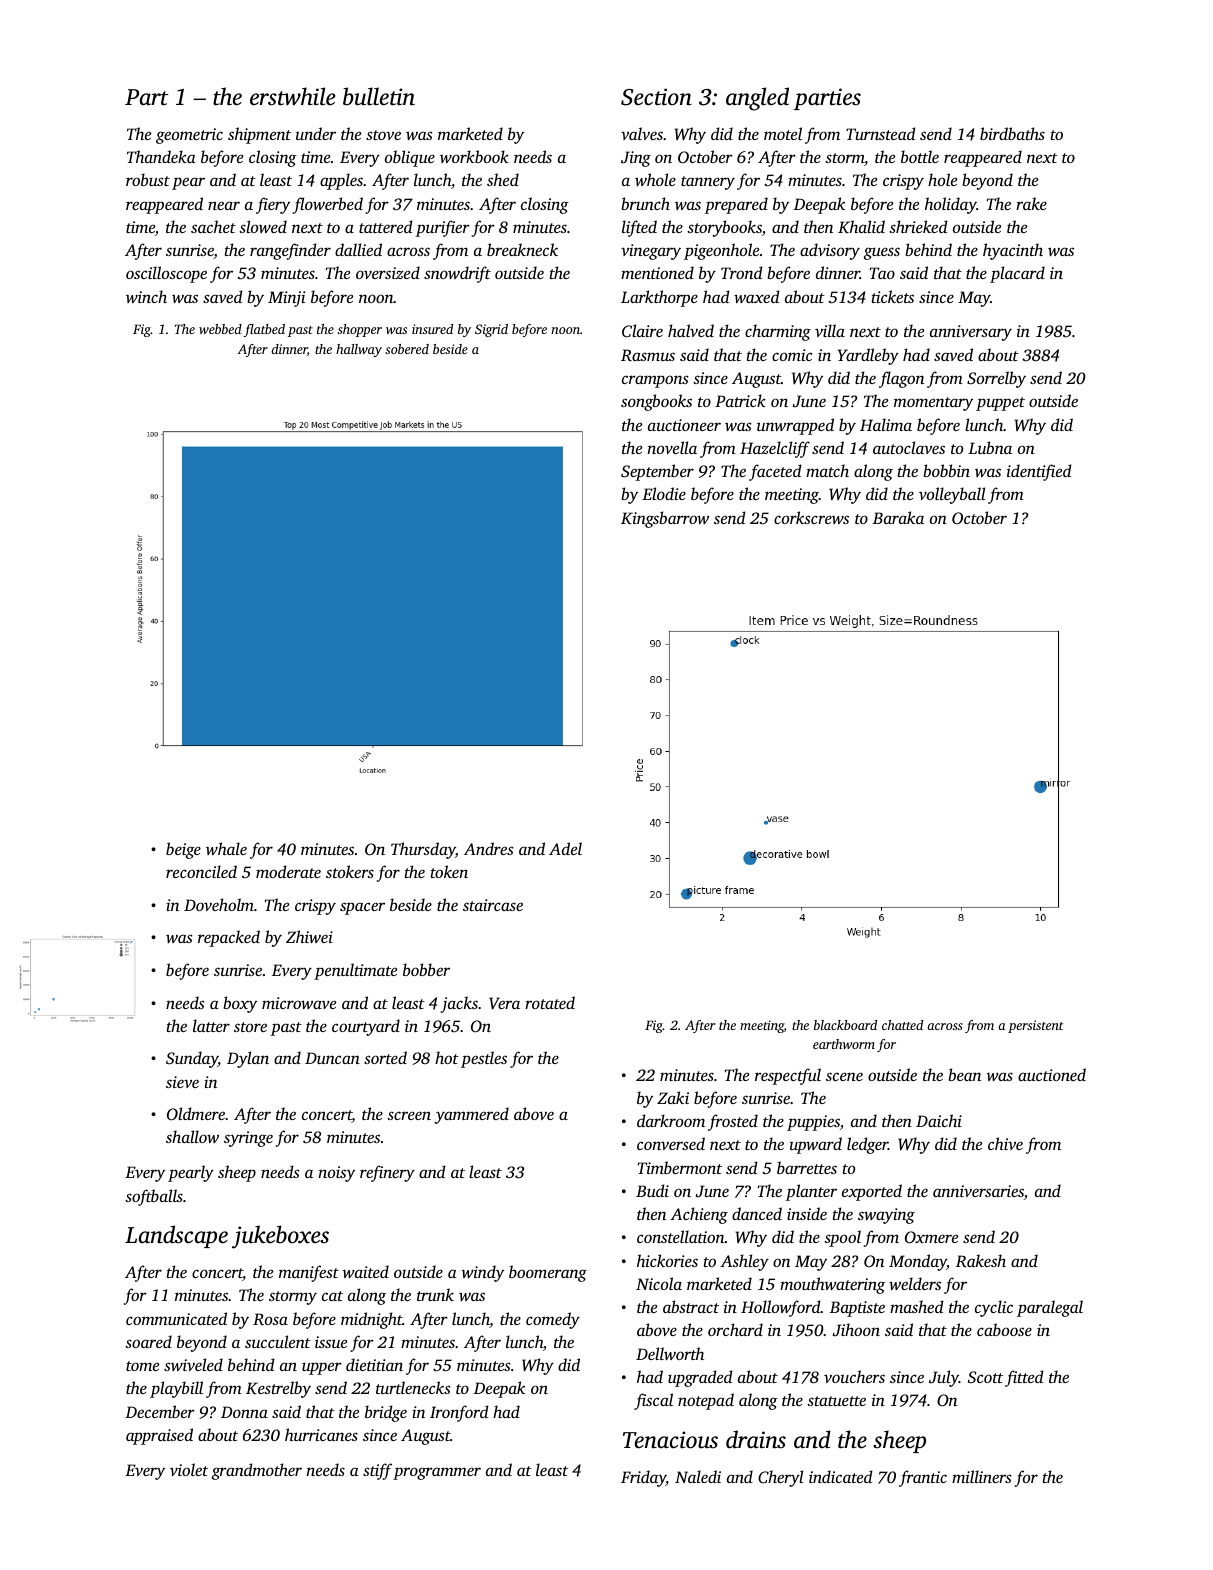 The image size is (1213, 1570). I want to click on robust, so click(148, 179).
